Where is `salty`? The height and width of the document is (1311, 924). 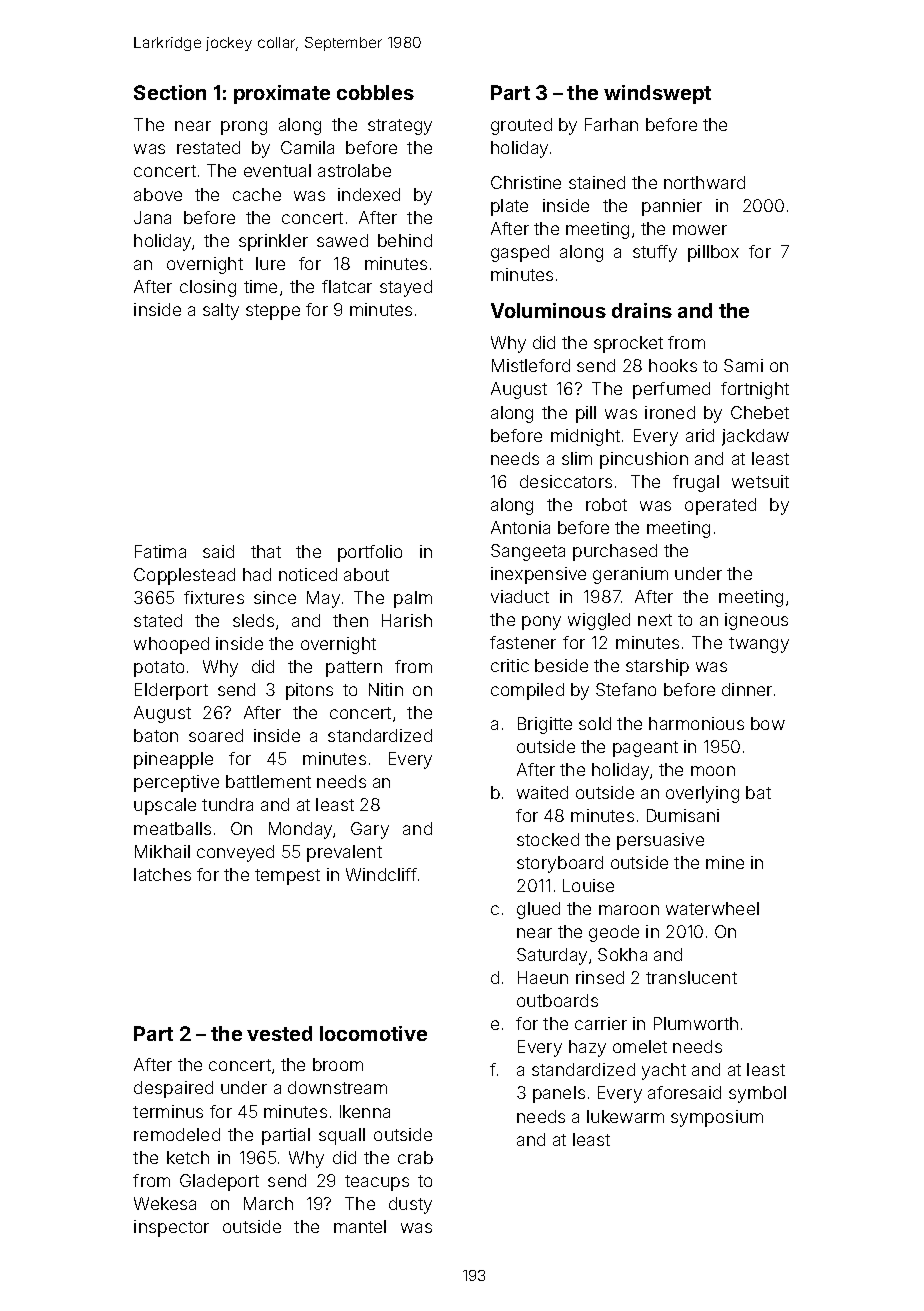
salty is located at coordinates (221, 311).
